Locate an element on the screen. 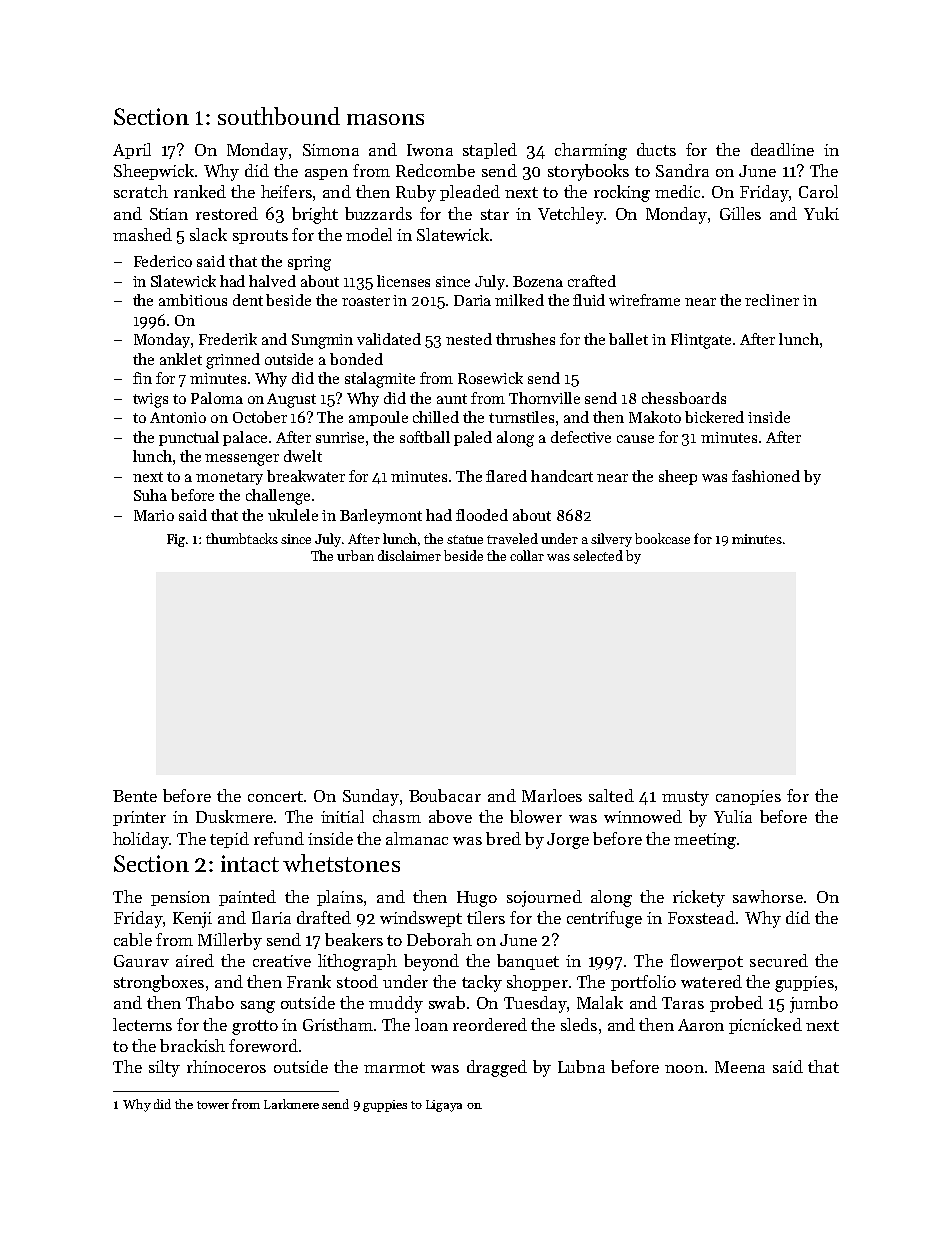 Image resolution: width=952 pixels, height=1233 pixels. ducts is located at coordinates (656, 149).
